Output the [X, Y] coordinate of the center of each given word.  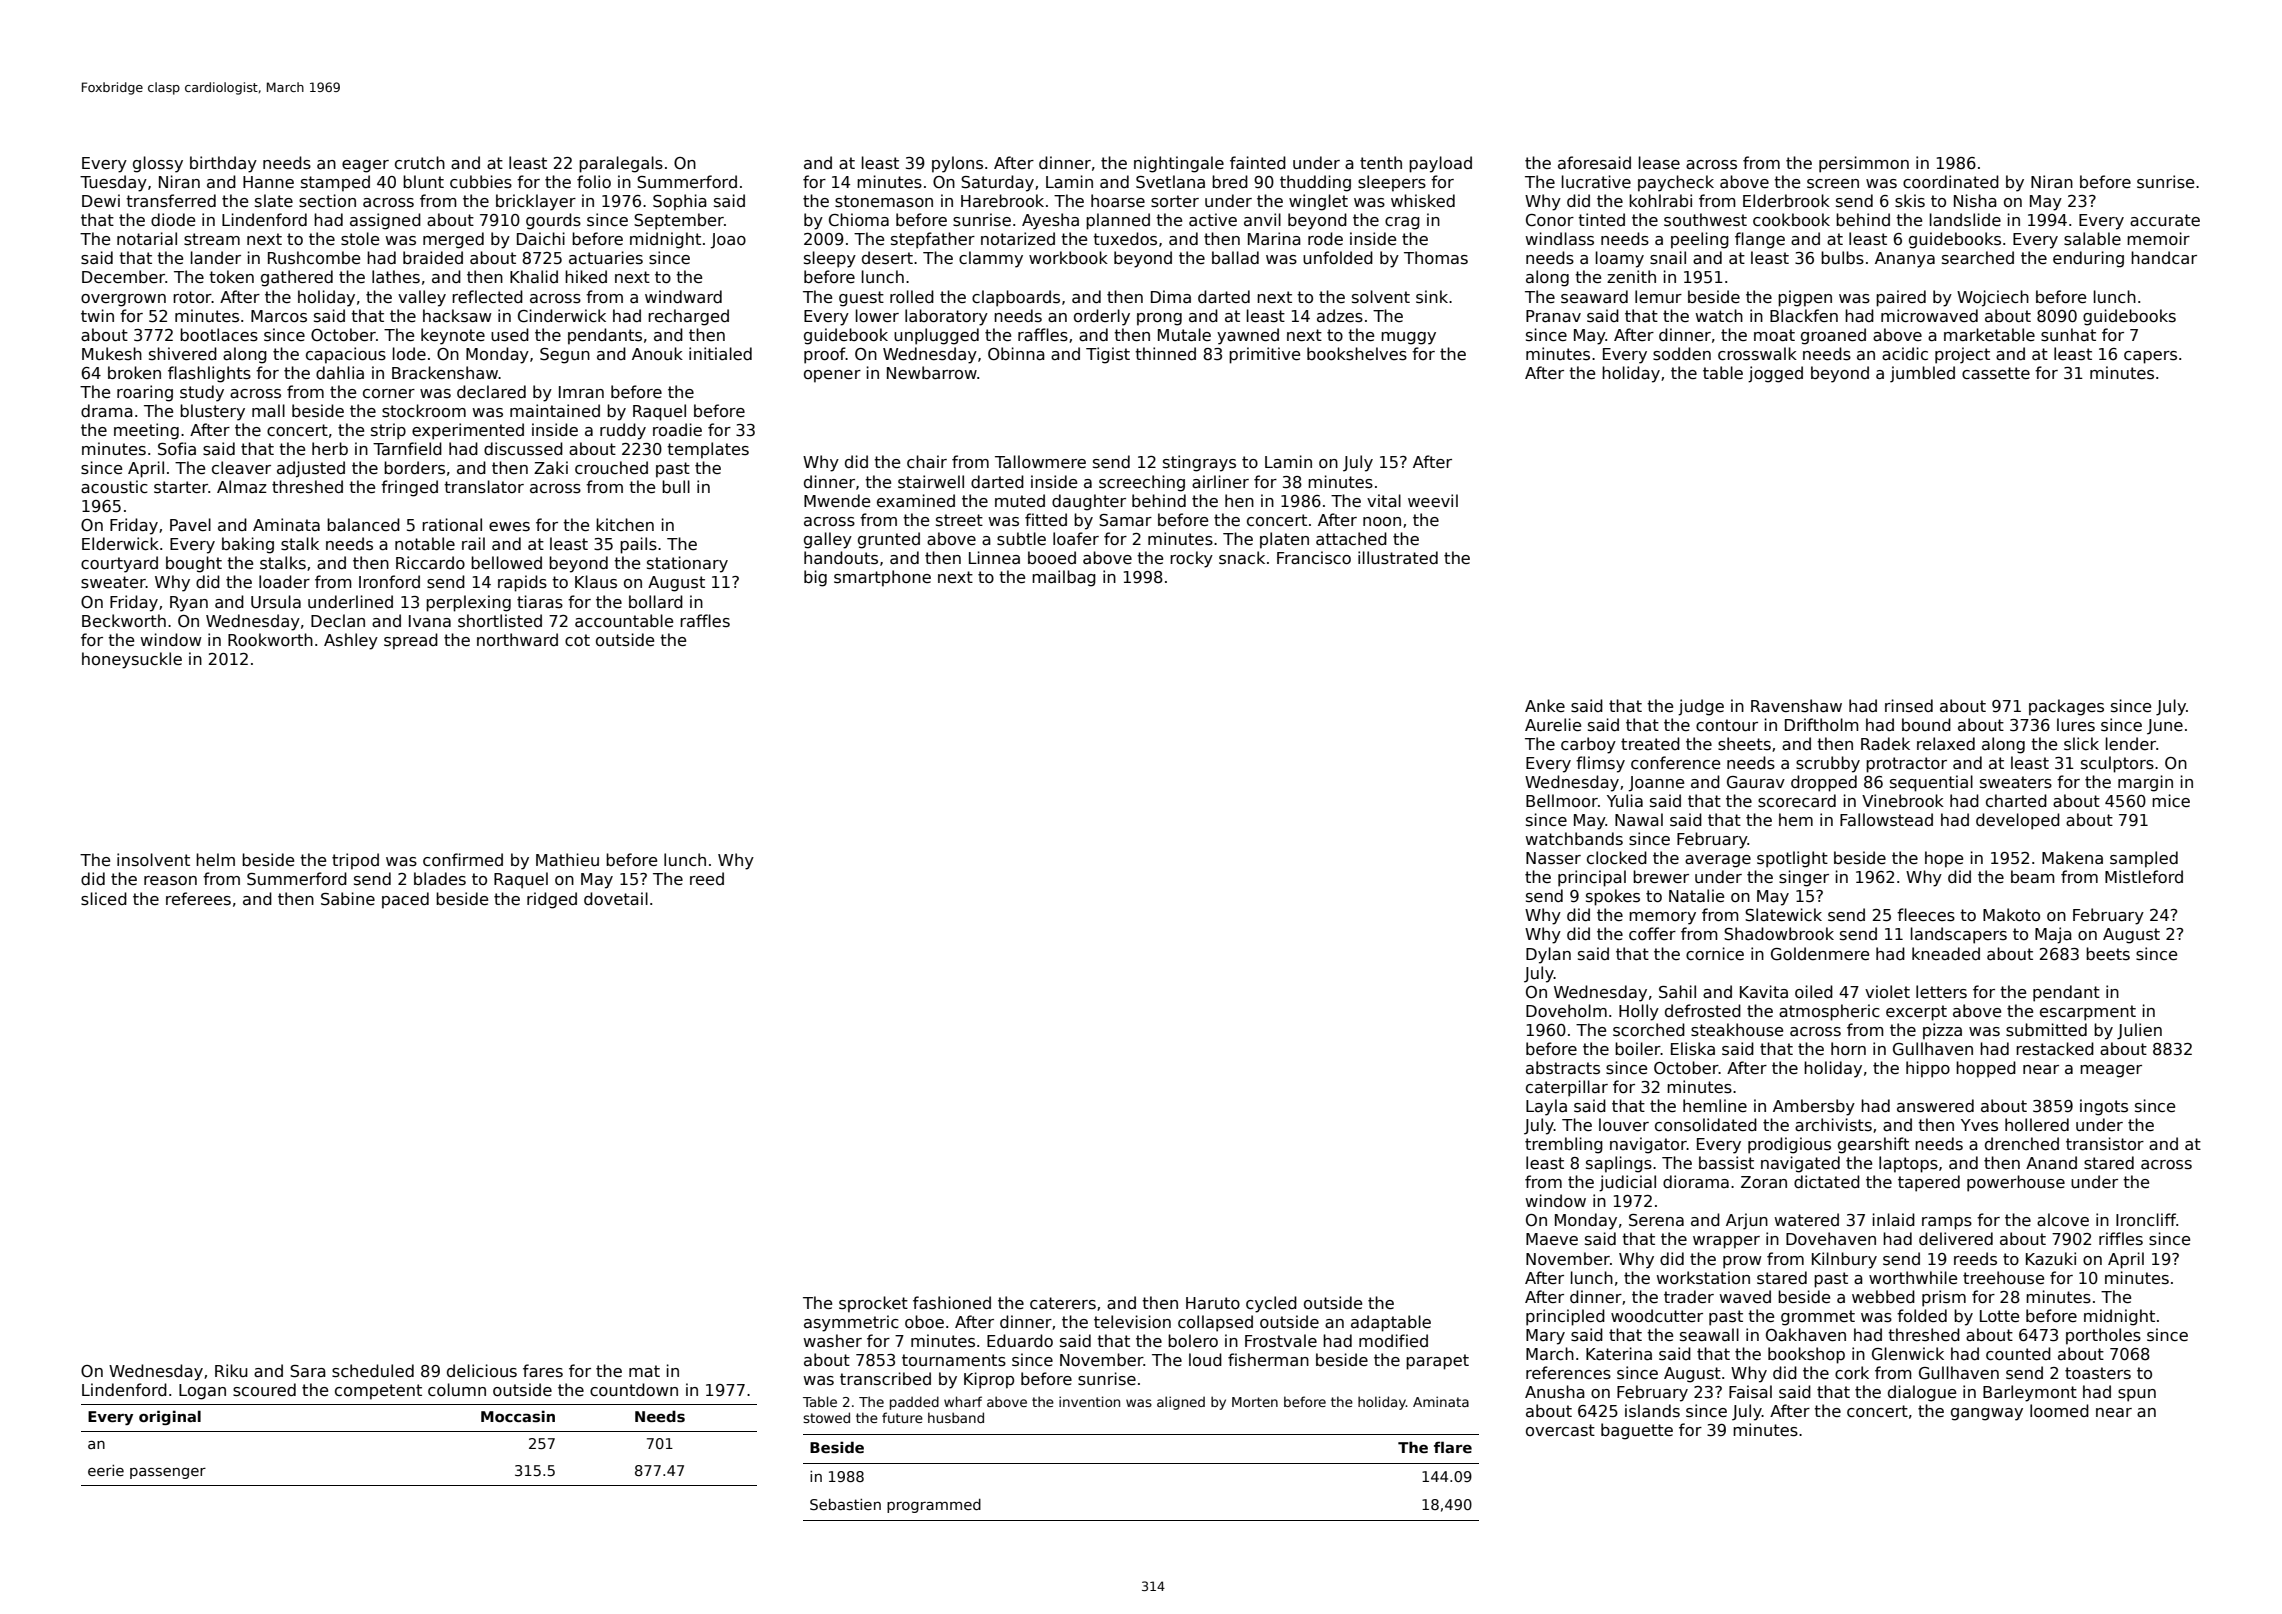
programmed [934, 1506]
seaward [1594, 297]
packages [2066, 707]
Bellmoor [1562, 800]
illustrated [1398, 558]
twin [97, 315]
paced [405, 900]
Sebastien [845, 1504]
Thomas [1436, 257]
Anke [1545, 705]
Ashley [351, 641]
